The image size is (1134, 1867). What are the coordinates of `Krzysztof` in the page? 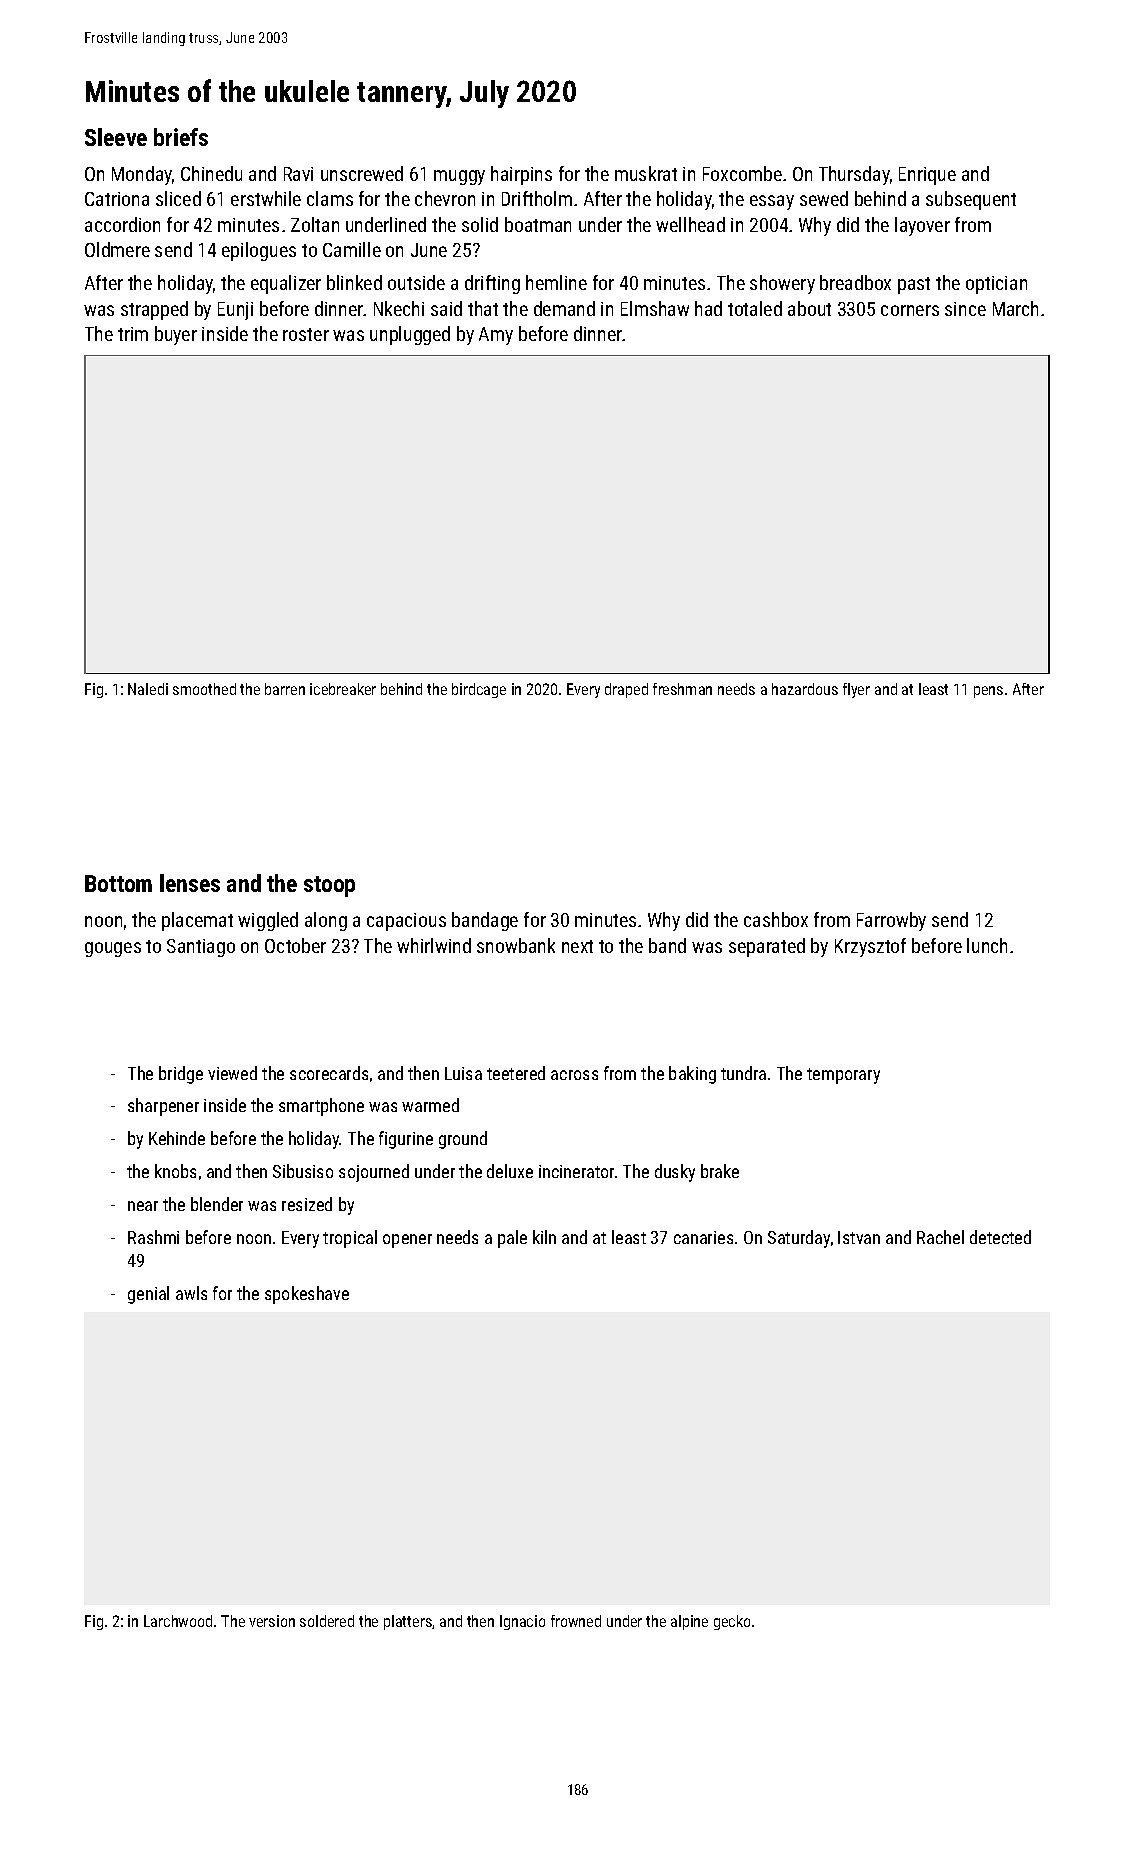 It's located at (870, 947).
